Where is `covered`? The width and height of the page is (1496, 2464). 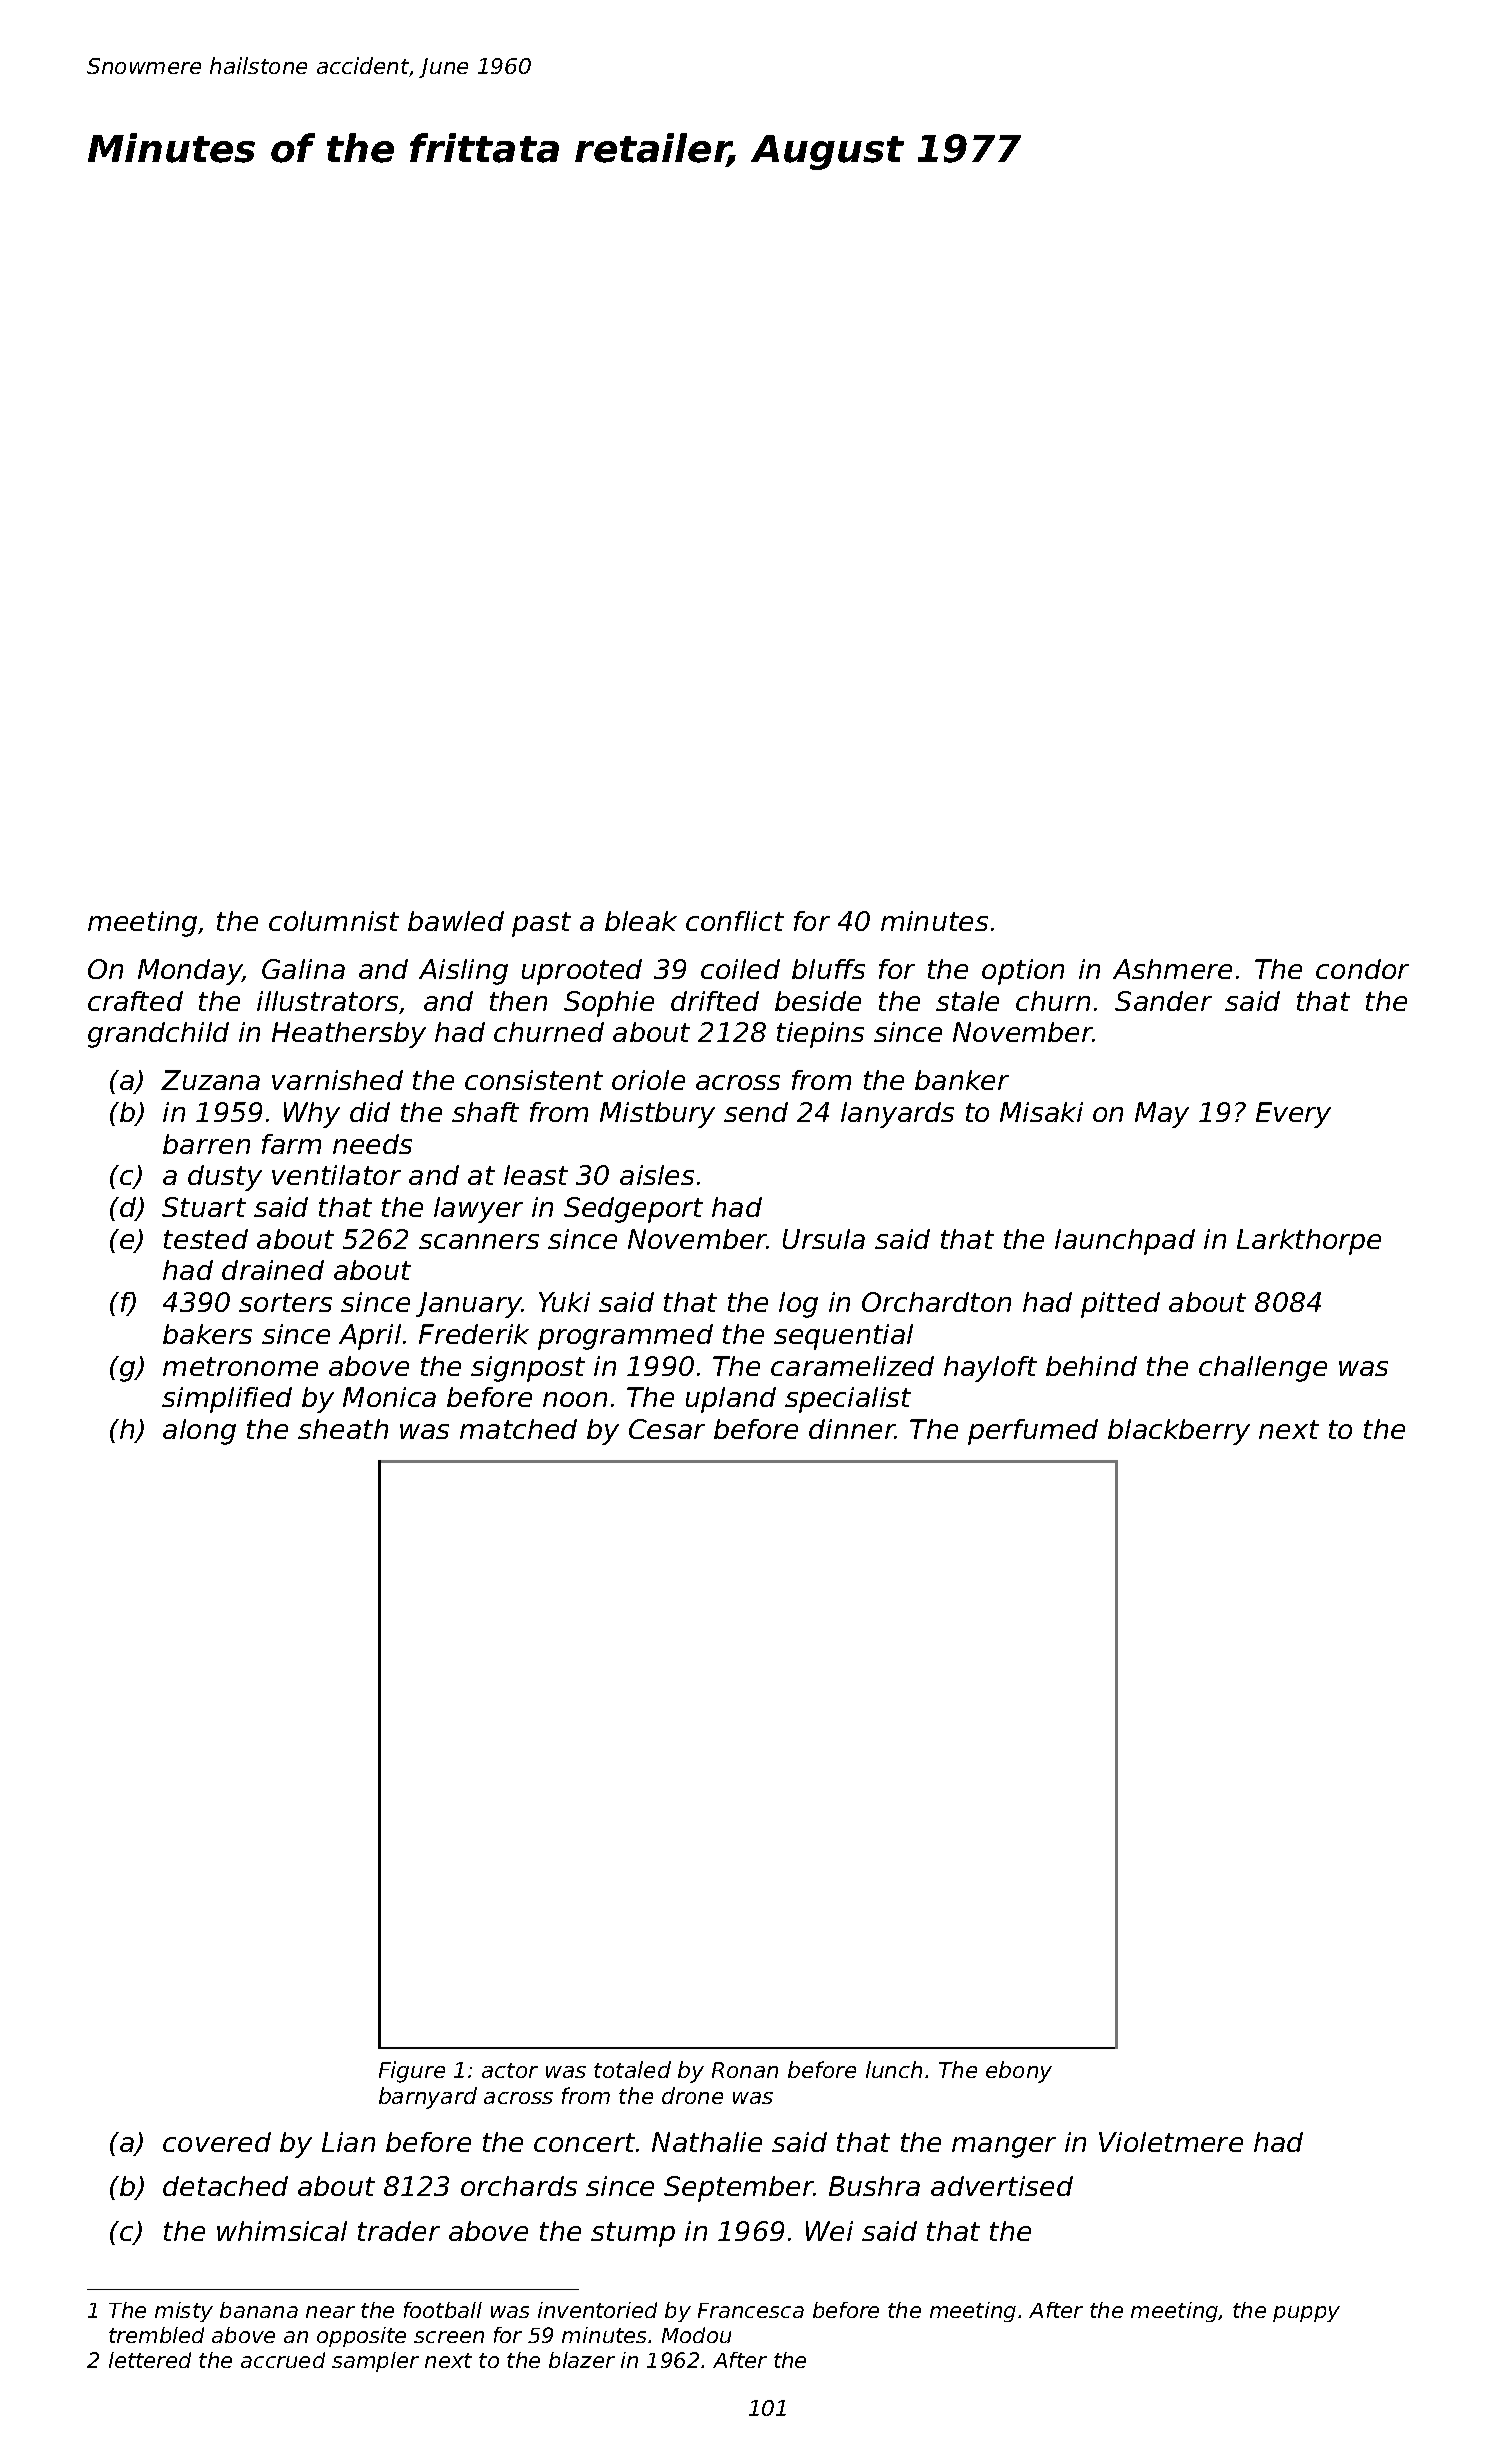
covered is located at coordinates (217, 2142).
